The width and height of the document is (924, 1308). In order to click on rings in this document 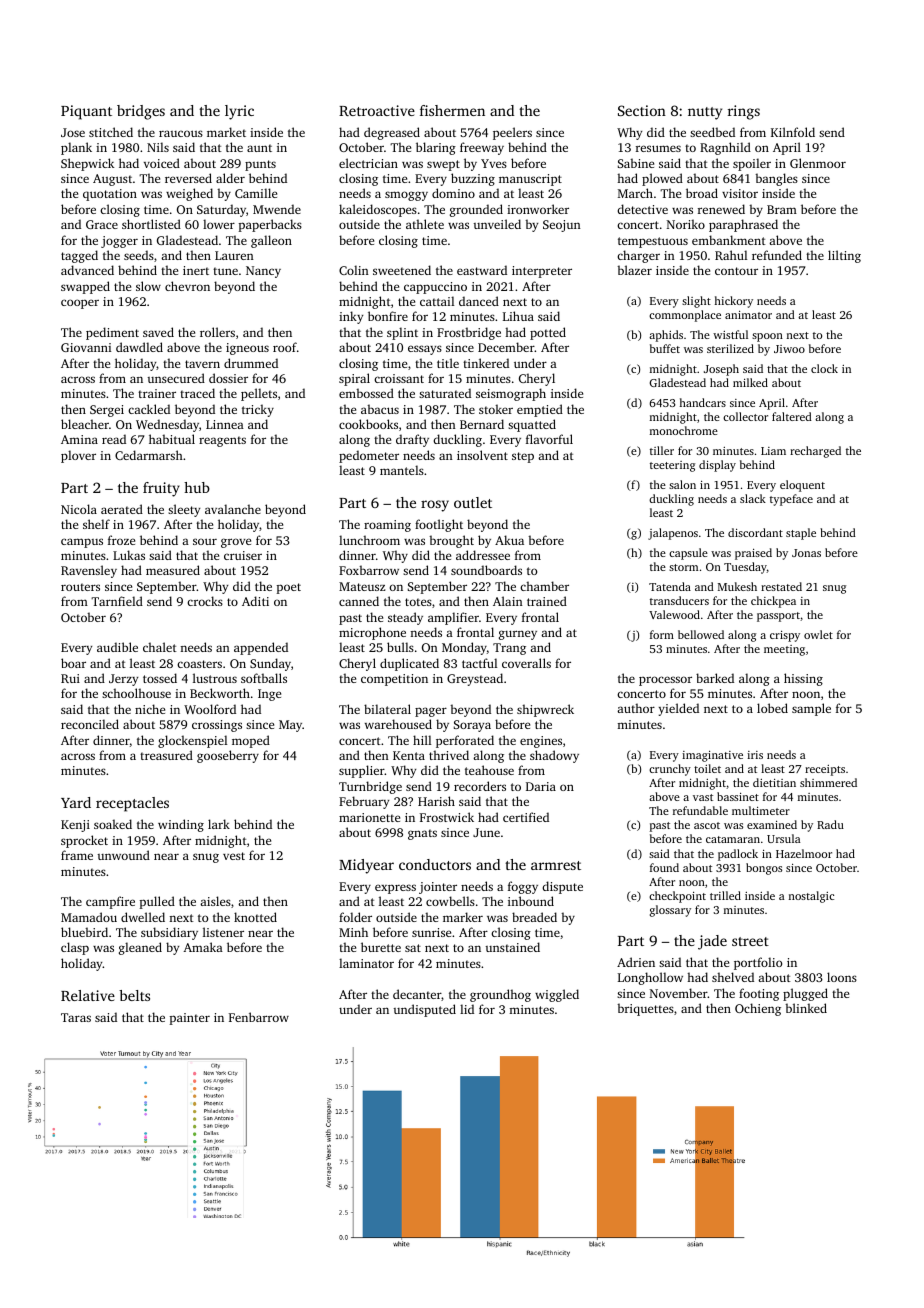, I will do `click(744, 112)`.
